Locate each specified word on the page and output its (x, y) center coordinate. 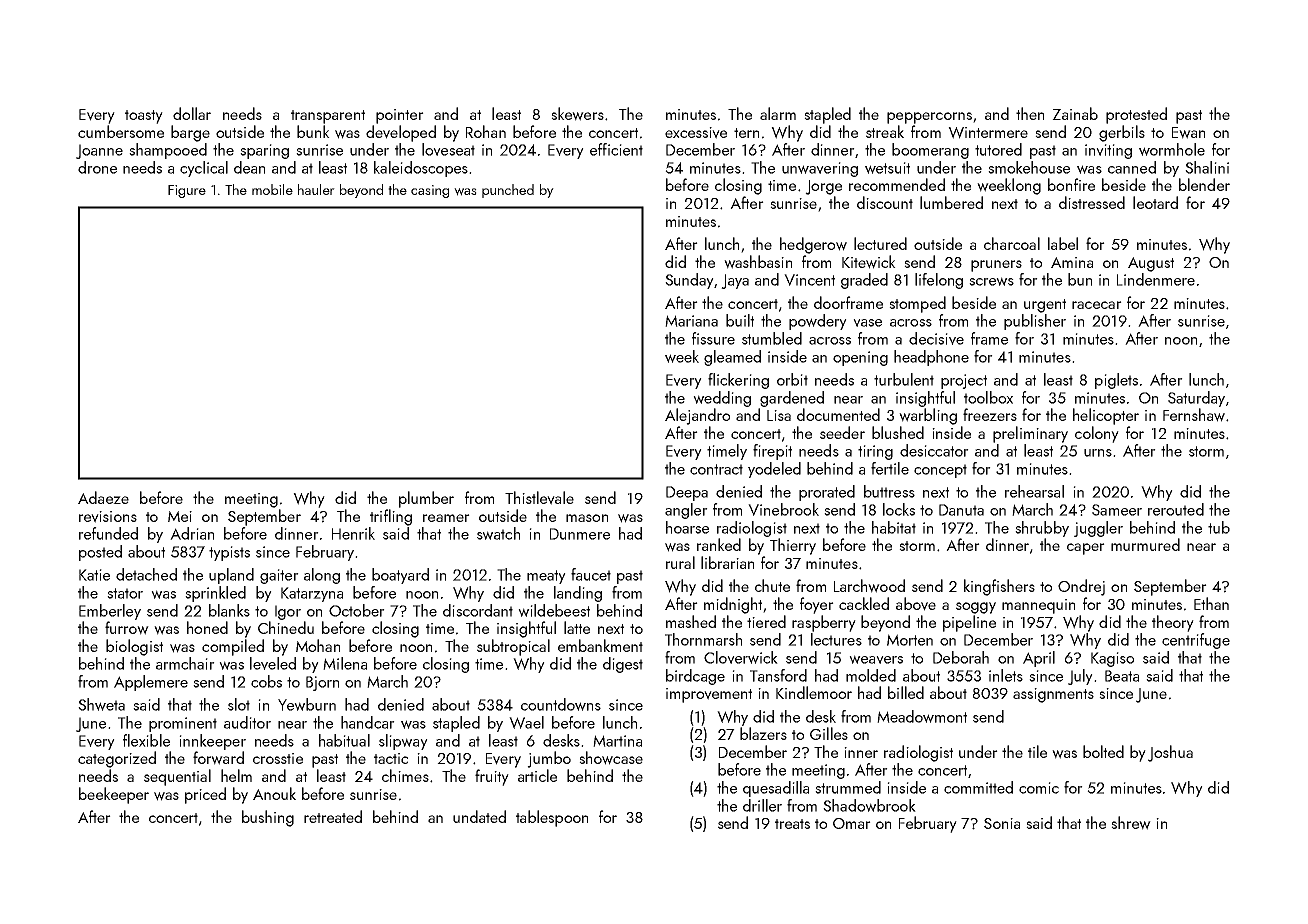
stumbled (772, 338)
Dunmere (580, 534)
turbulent (904, 379)
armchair (185, 663)
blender (1204, 184)
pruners (996, 266)
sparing (264, 151)
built (740, 320)
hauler (316, 189)
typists (229, 553)
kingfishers (999, 587)
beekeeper (114, 795)
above (916, 604)
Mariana (691, 321)
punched (508, 191)
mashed (691, 621)
